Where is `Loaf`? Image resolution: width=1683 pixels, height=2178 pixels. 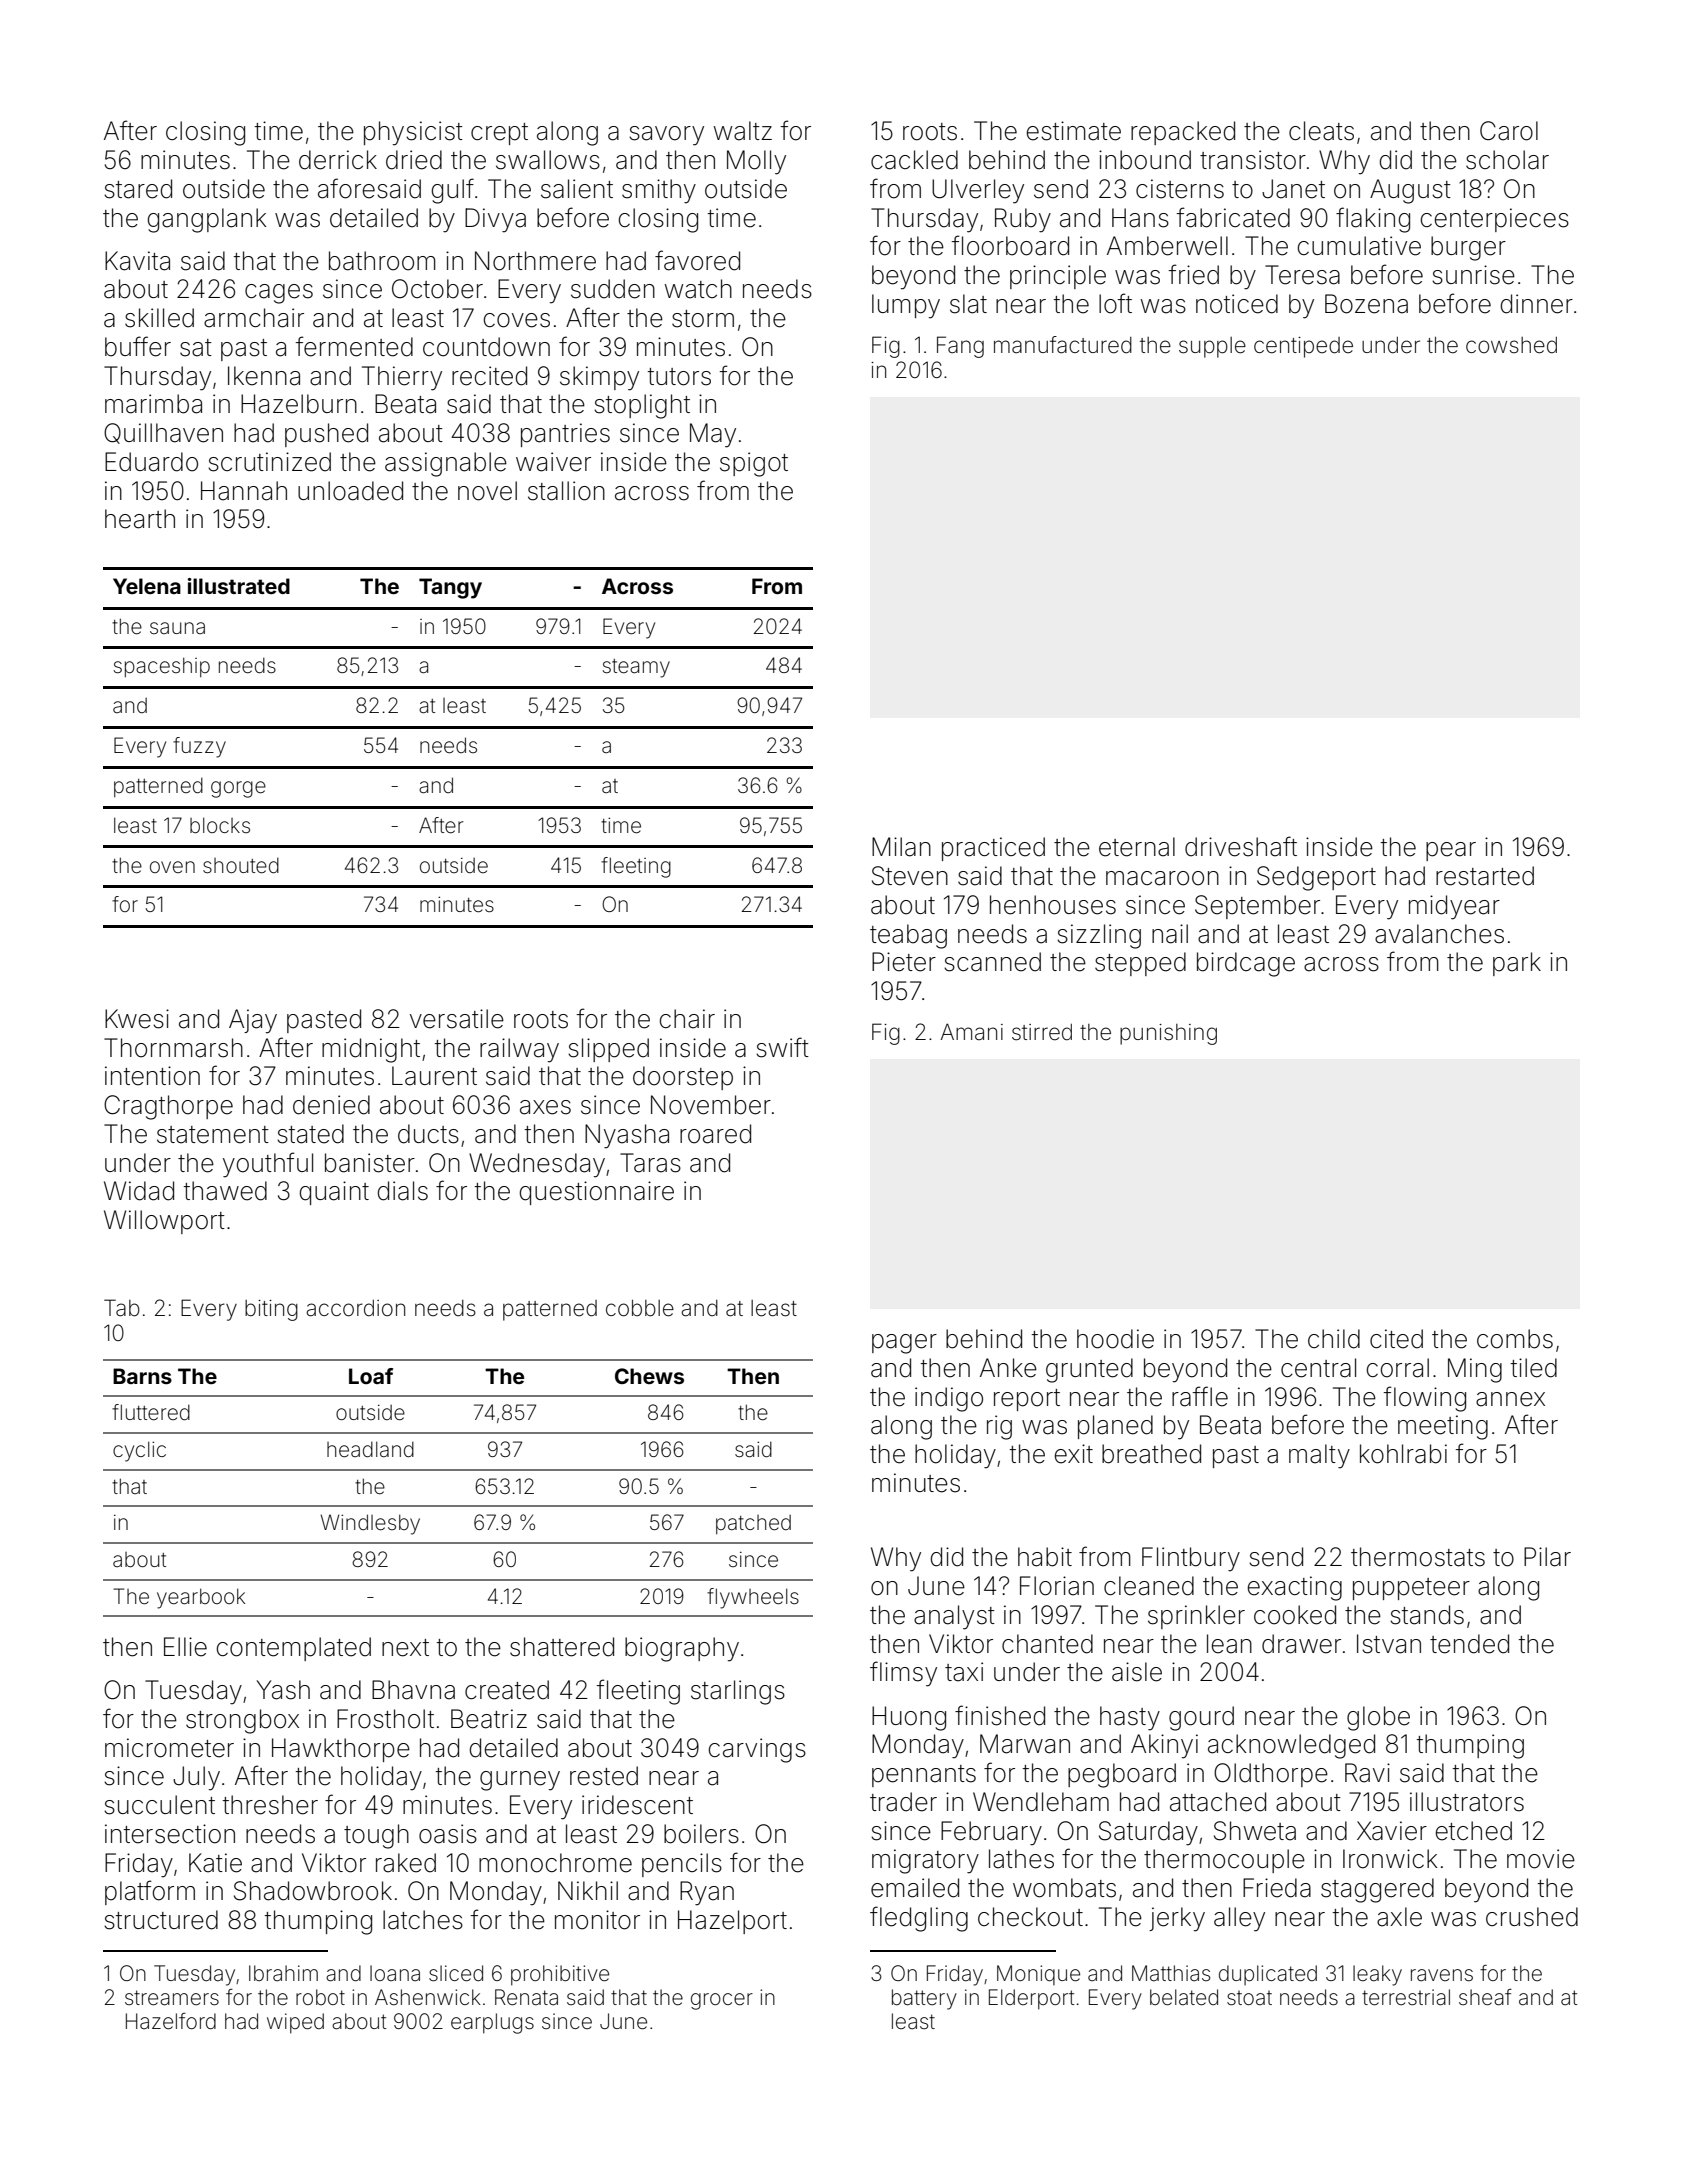 Loaf is located at coordinates (371, 1376).
